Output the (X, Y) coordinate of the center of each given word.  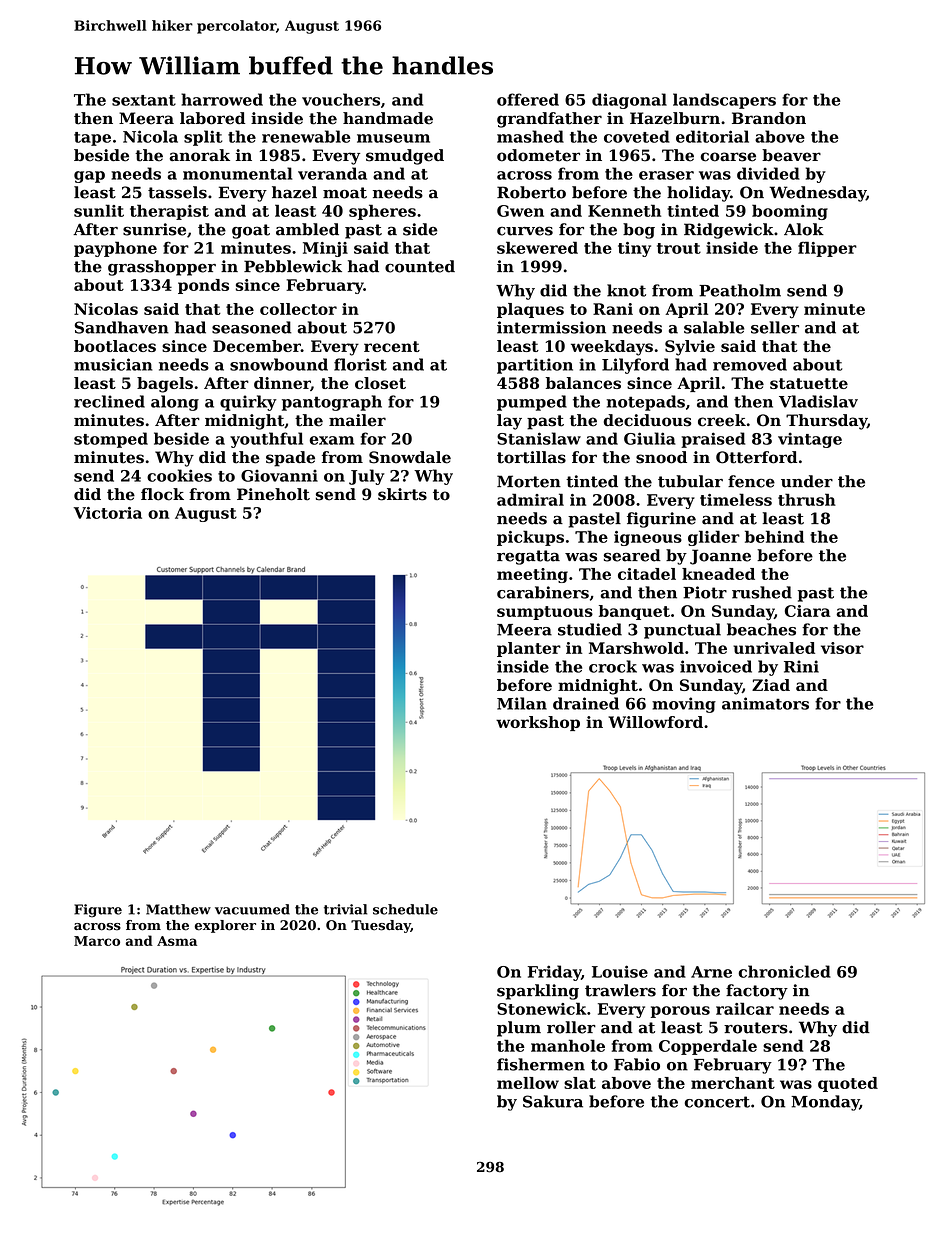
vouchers (341, 99)
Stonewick (541, 1008)
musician (113, 364)
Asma (177, 941)
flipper (827, 249)
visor (842, 648)
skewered (537, 247)
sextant (144, 100)
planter (529, 649)
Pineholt (273, 494)
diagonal (629, 101)
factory (757, 992)
